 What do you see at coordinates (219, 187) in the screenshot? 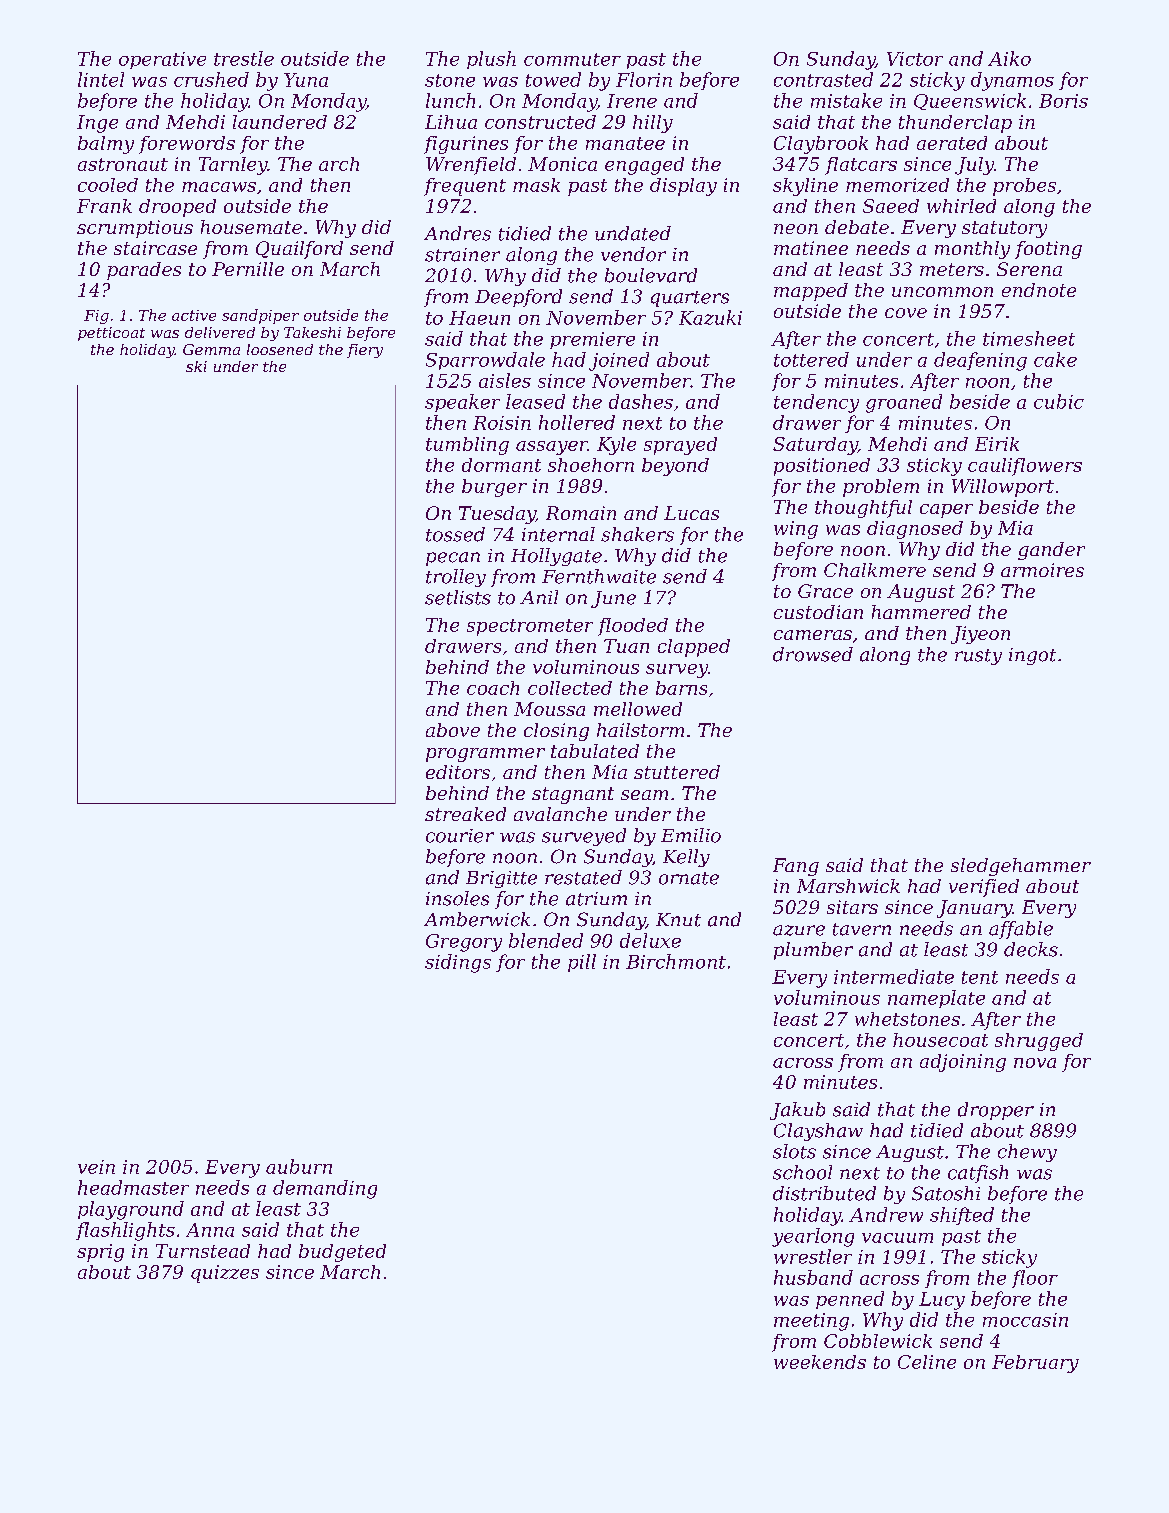
I see `macaws` at bounding box center [219, 187].
